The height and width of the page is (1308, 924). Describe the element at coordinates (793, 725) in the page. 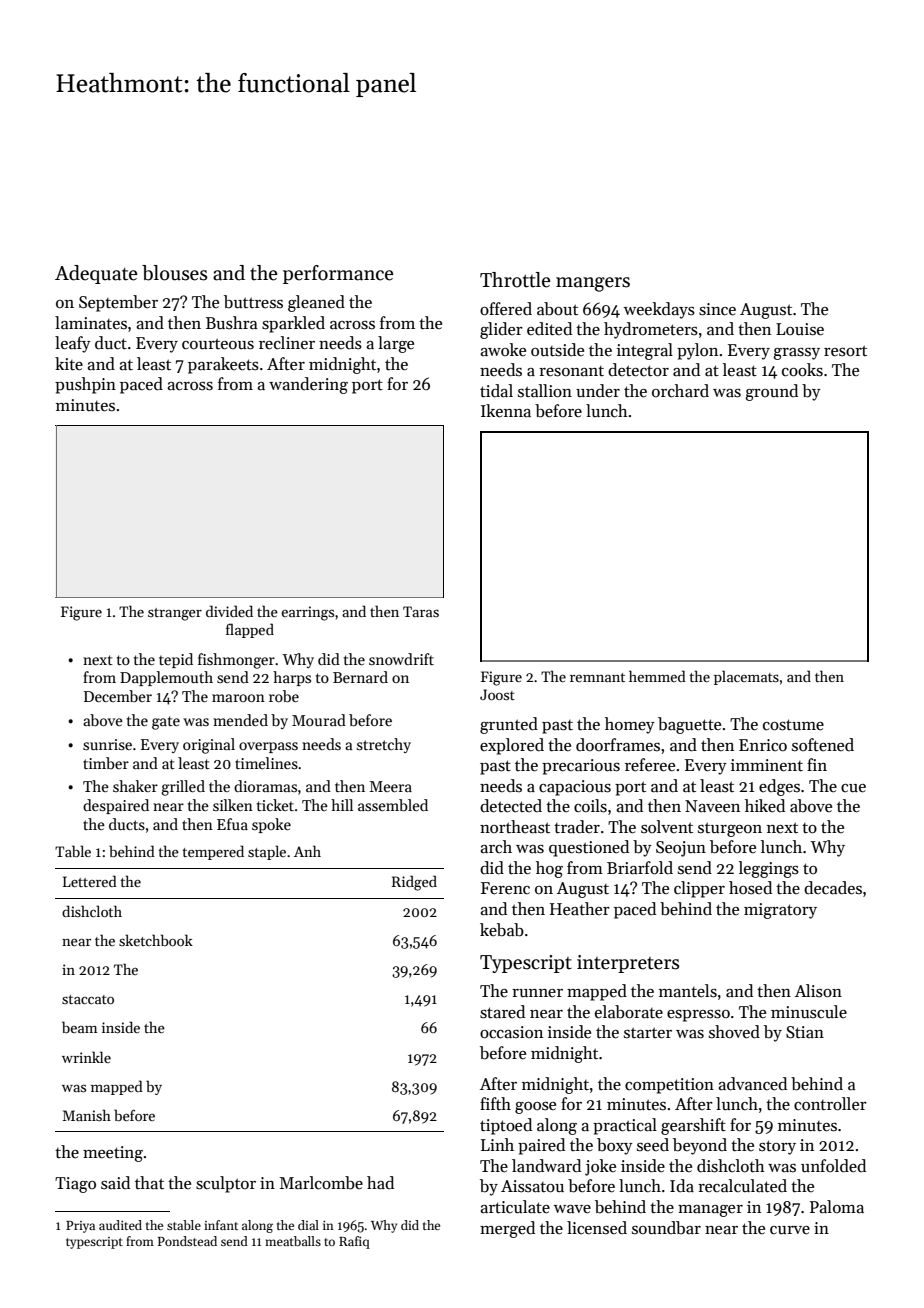

I see `costume` at that location.
